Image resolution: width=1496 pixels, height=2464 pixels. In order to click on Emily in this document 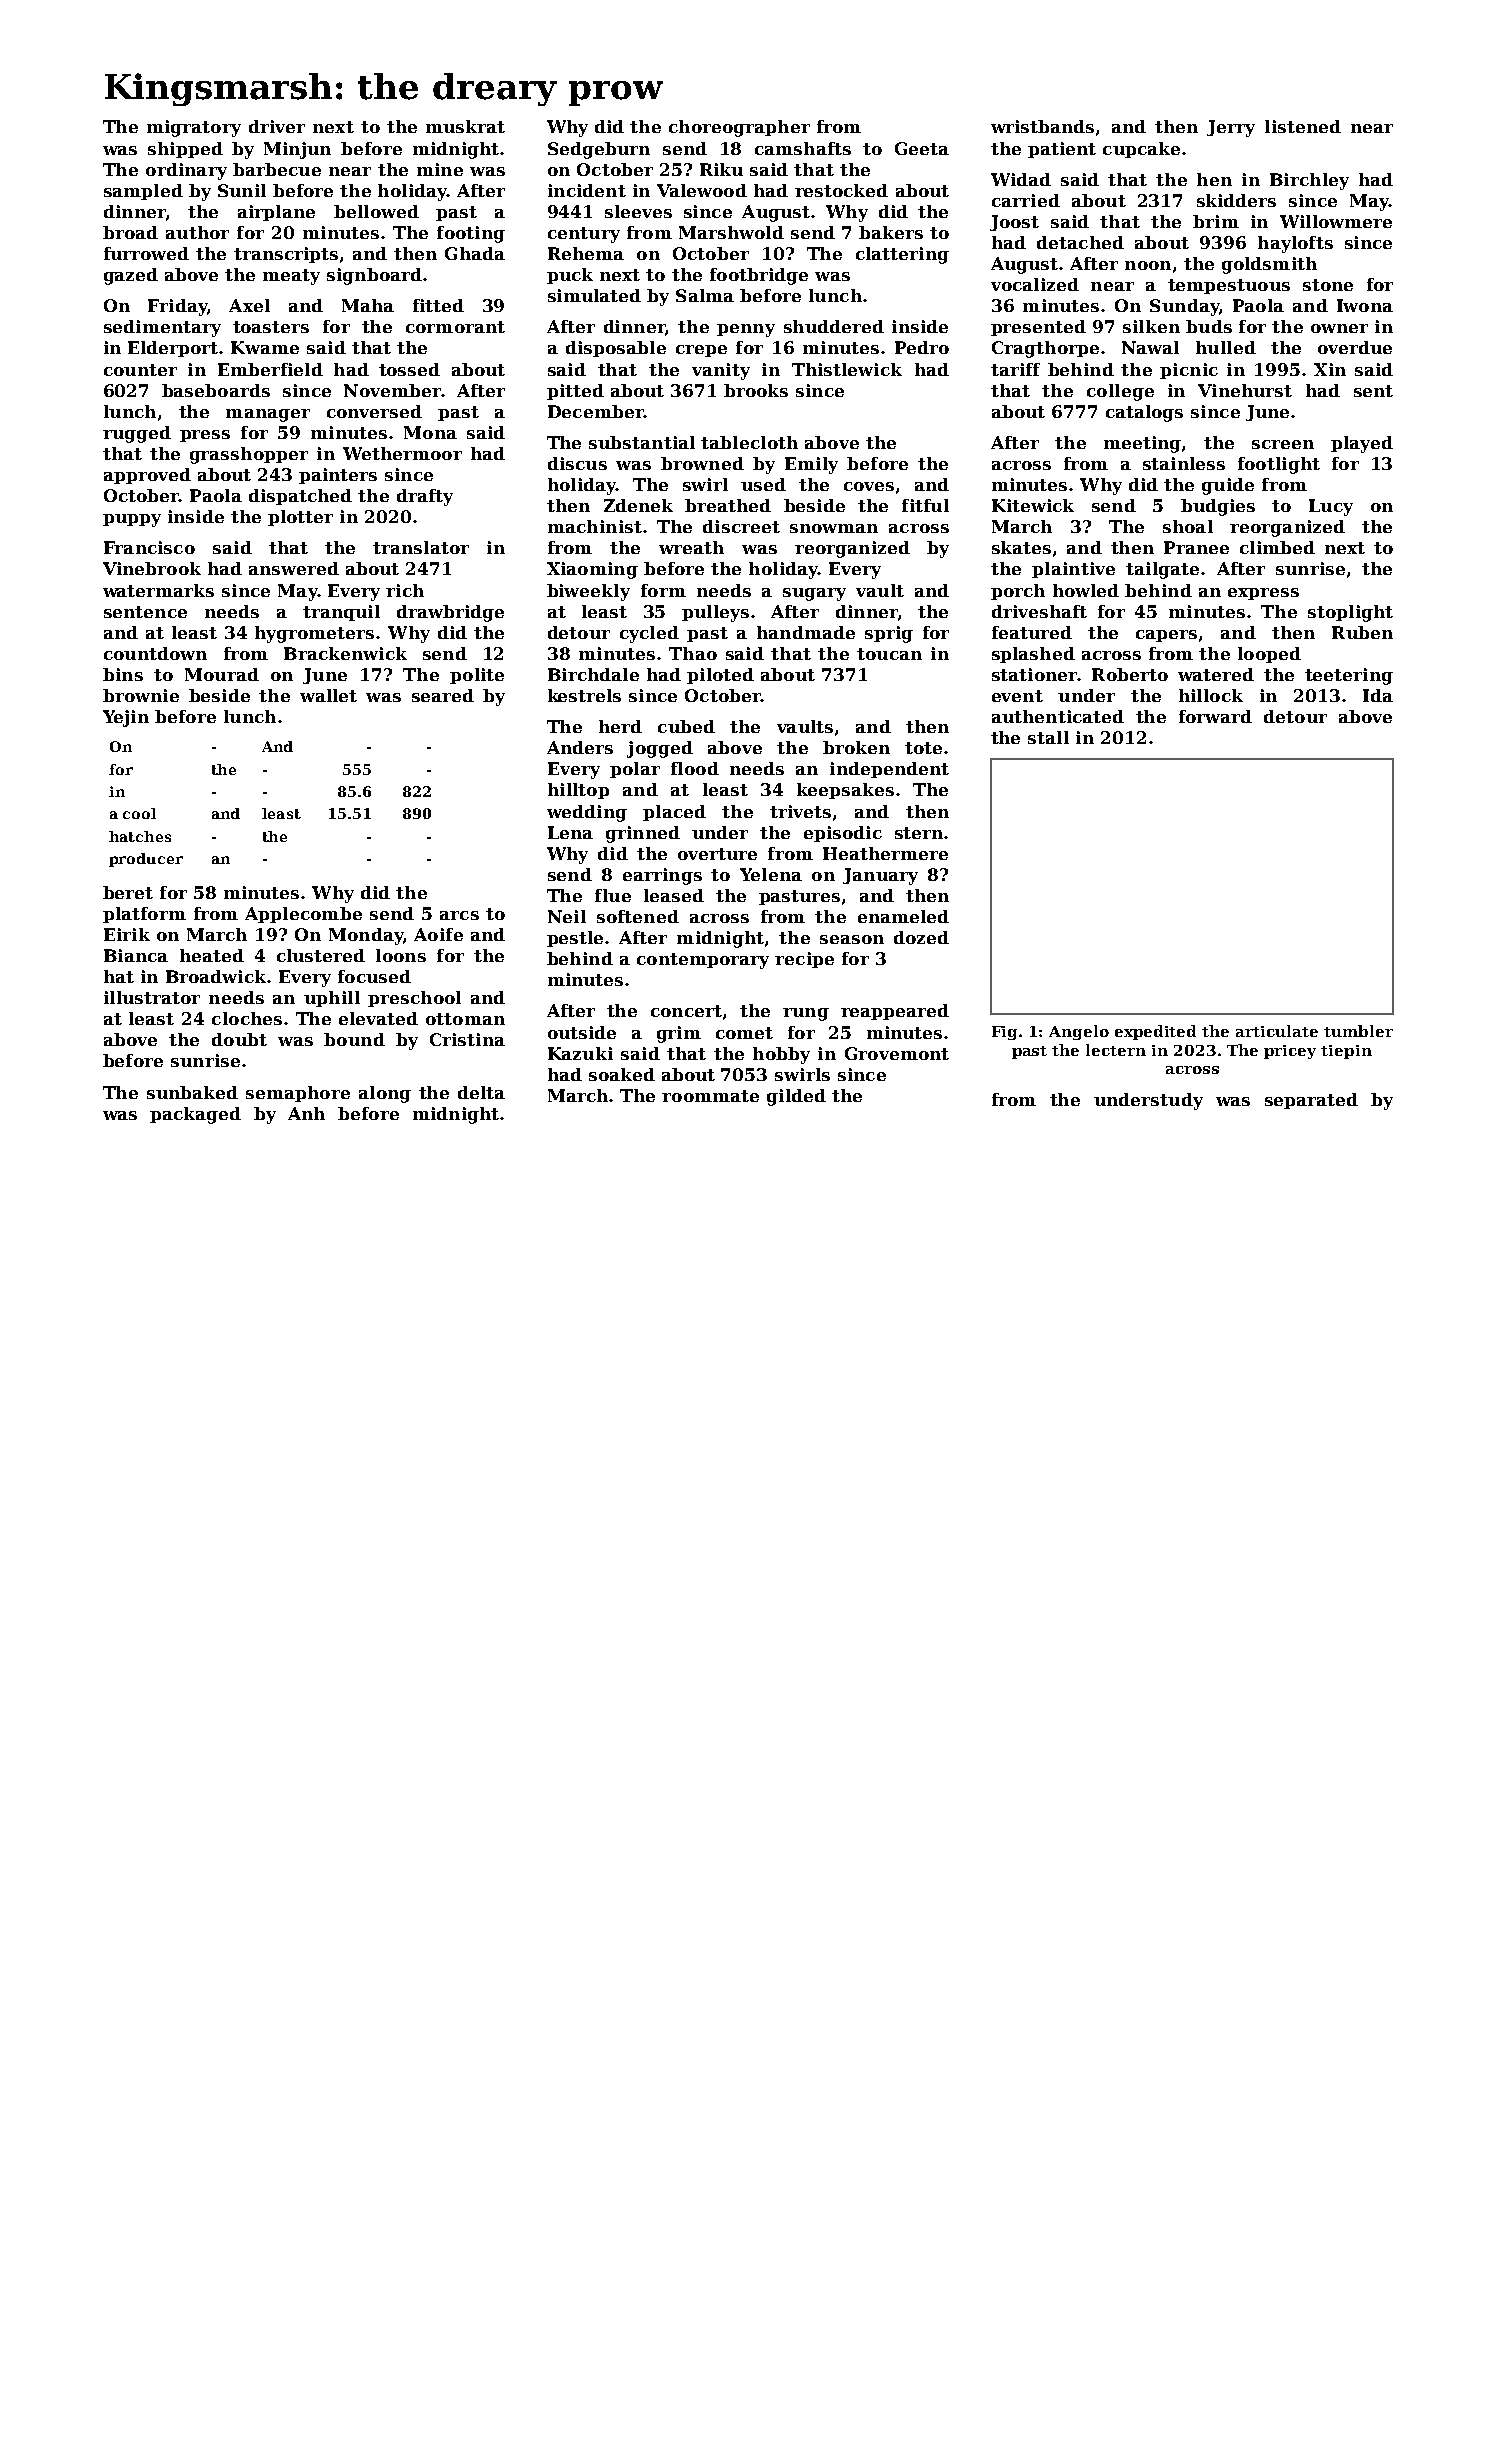, I will do `click(811, 465)`.
